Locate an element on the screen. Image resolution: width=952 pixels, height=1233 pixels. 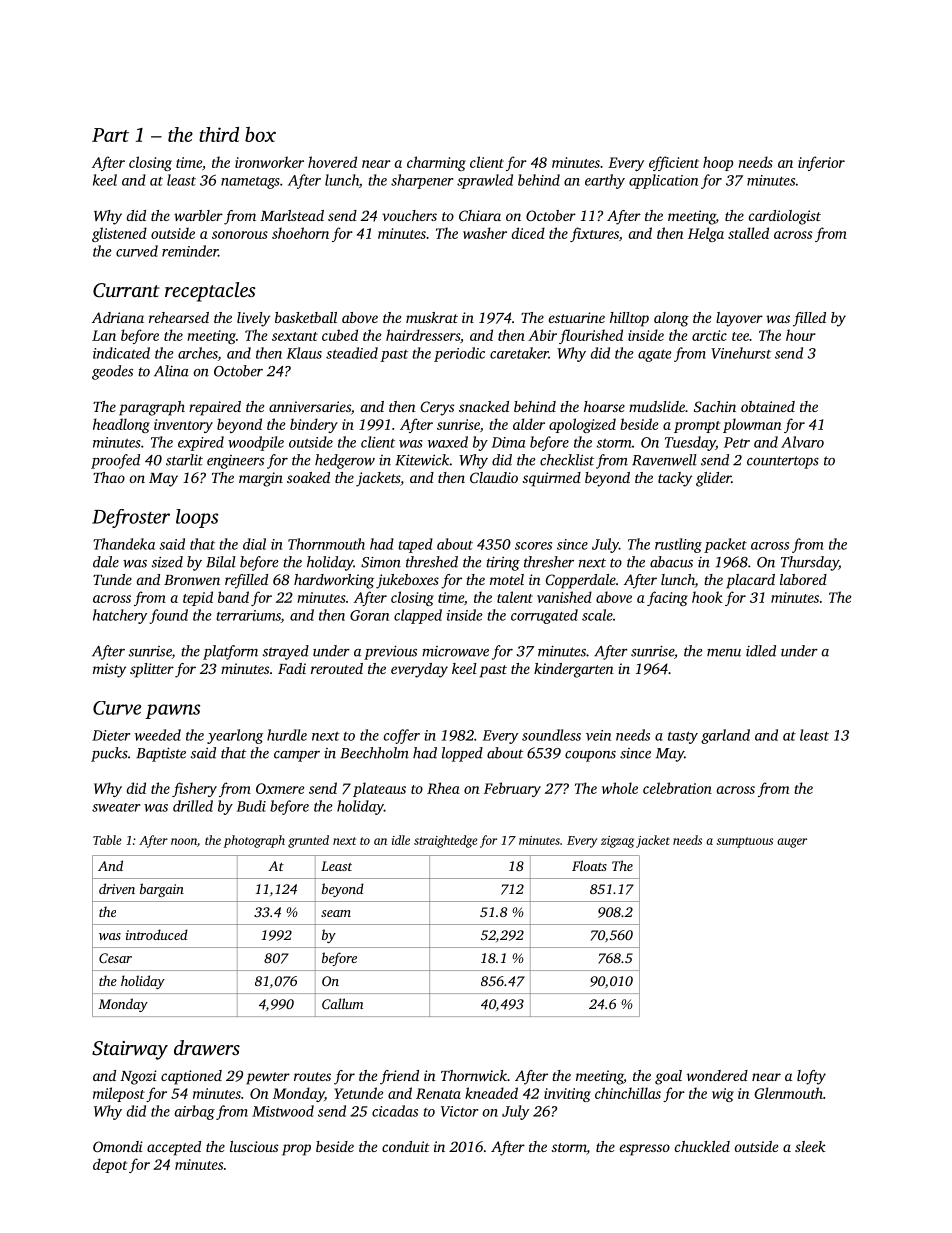
soundless is located at coordinates (551, 735).
